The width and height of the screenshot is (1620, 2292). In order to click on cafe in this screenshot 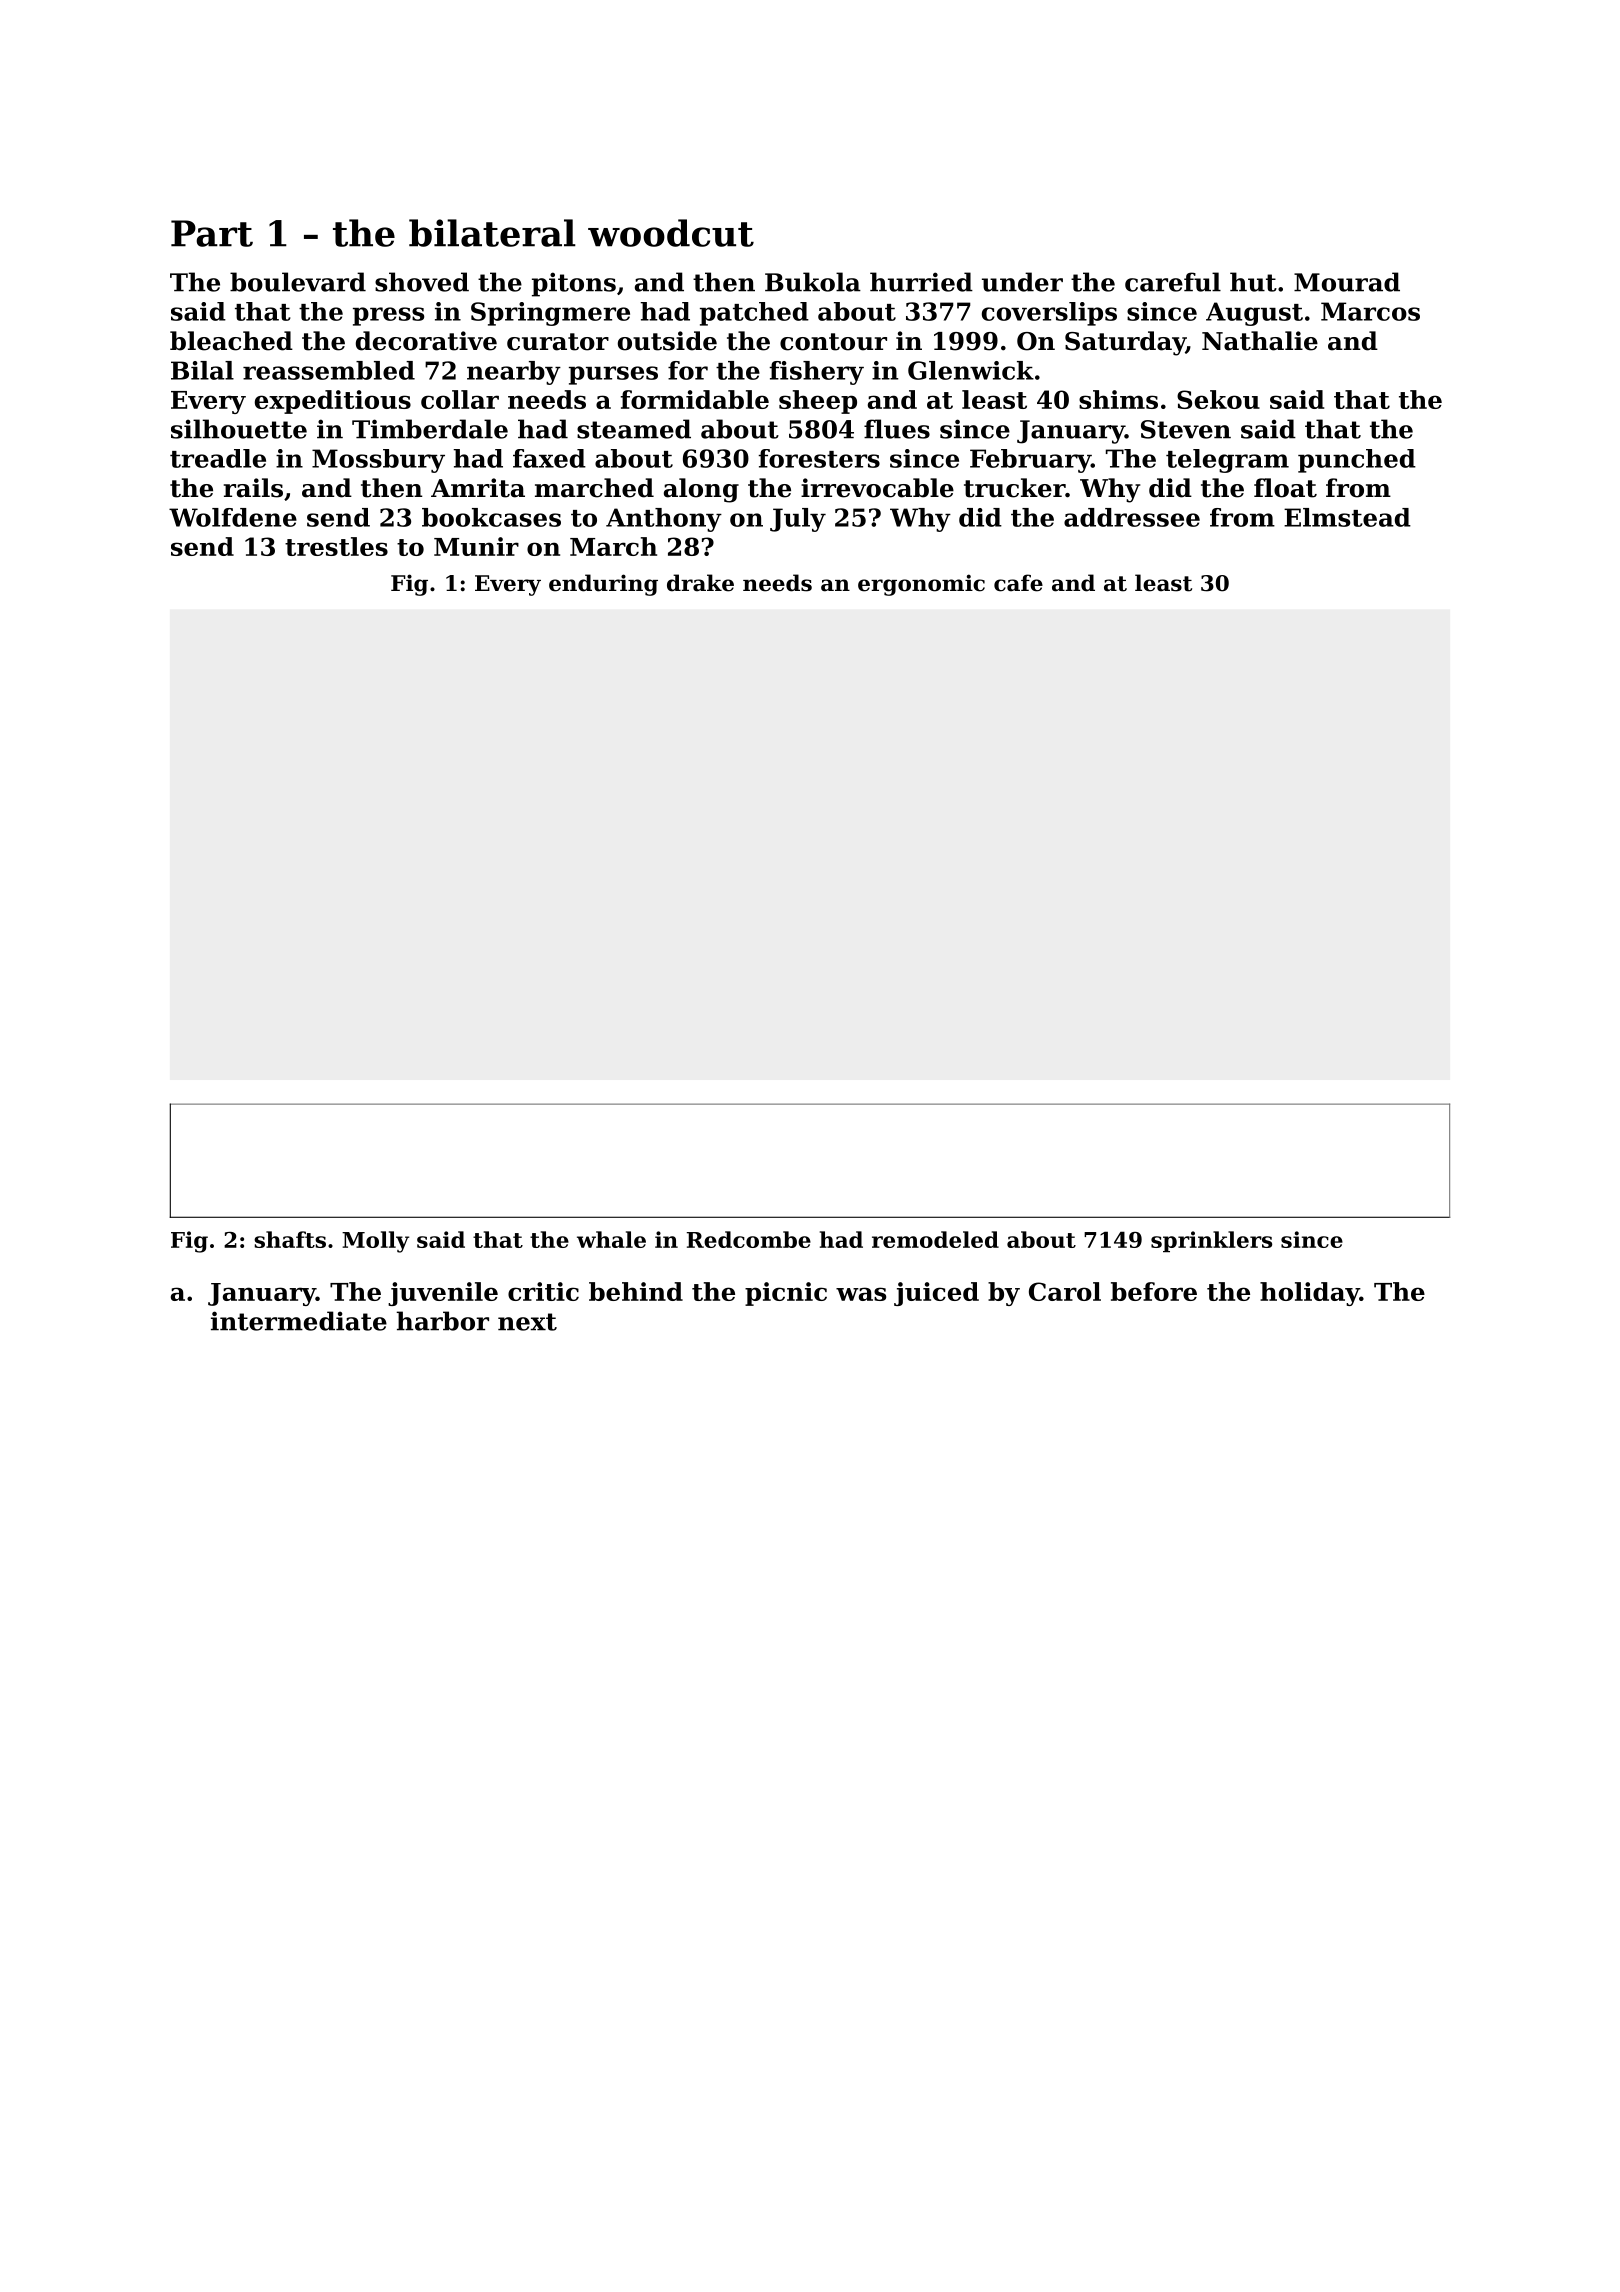, I will do `click(1018, 583)`.
